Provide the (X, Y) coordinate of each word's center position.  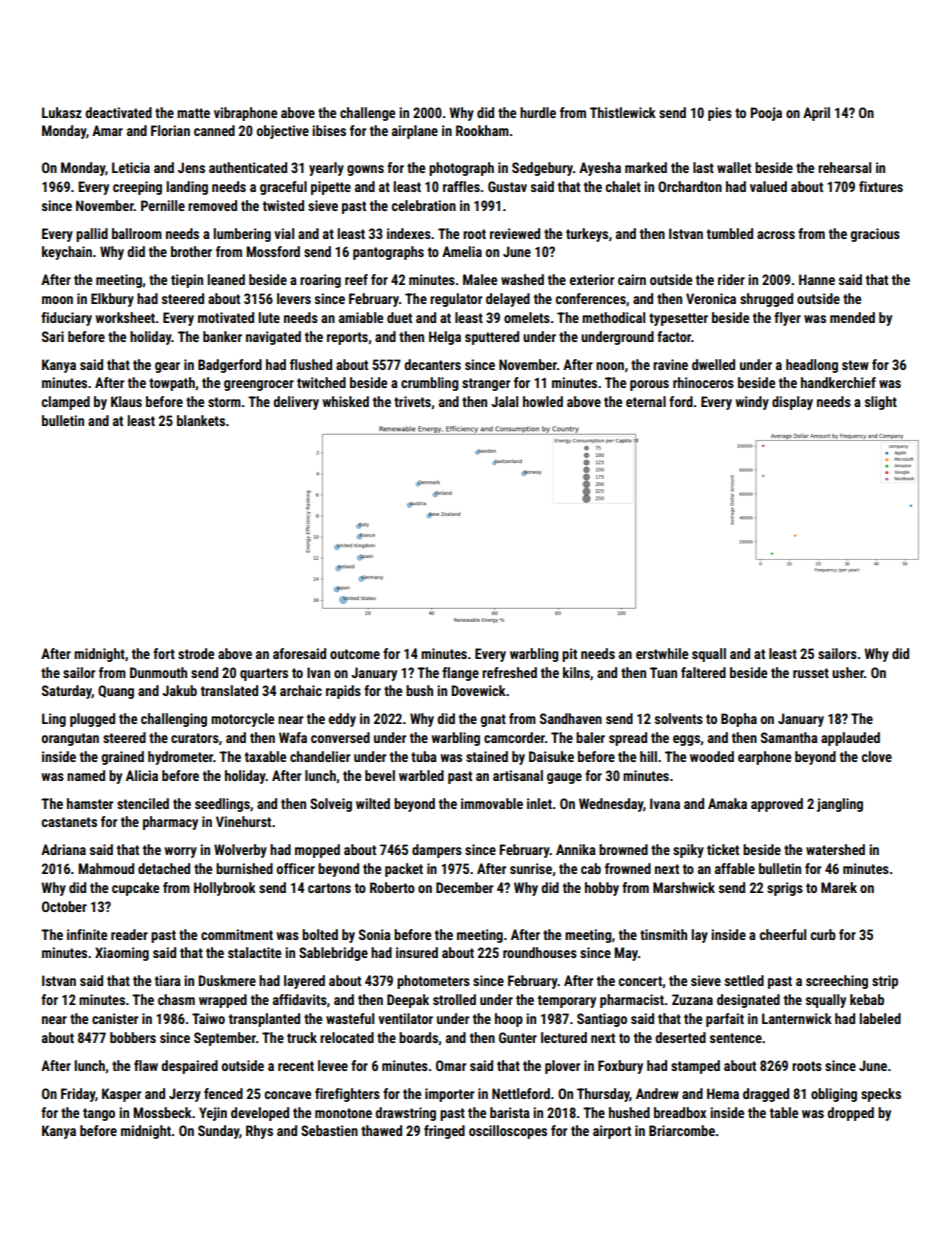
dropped (850, 1114)
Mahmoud (106, 868)
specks (881, 1095)
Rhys (259, 1132)
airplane (415, 132)
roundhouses (540, 952)
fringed (444, 1132)
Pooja (766, 114)
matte (193, 113)
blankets (201, 420)
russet (811, 673)
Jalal (504, 401)
